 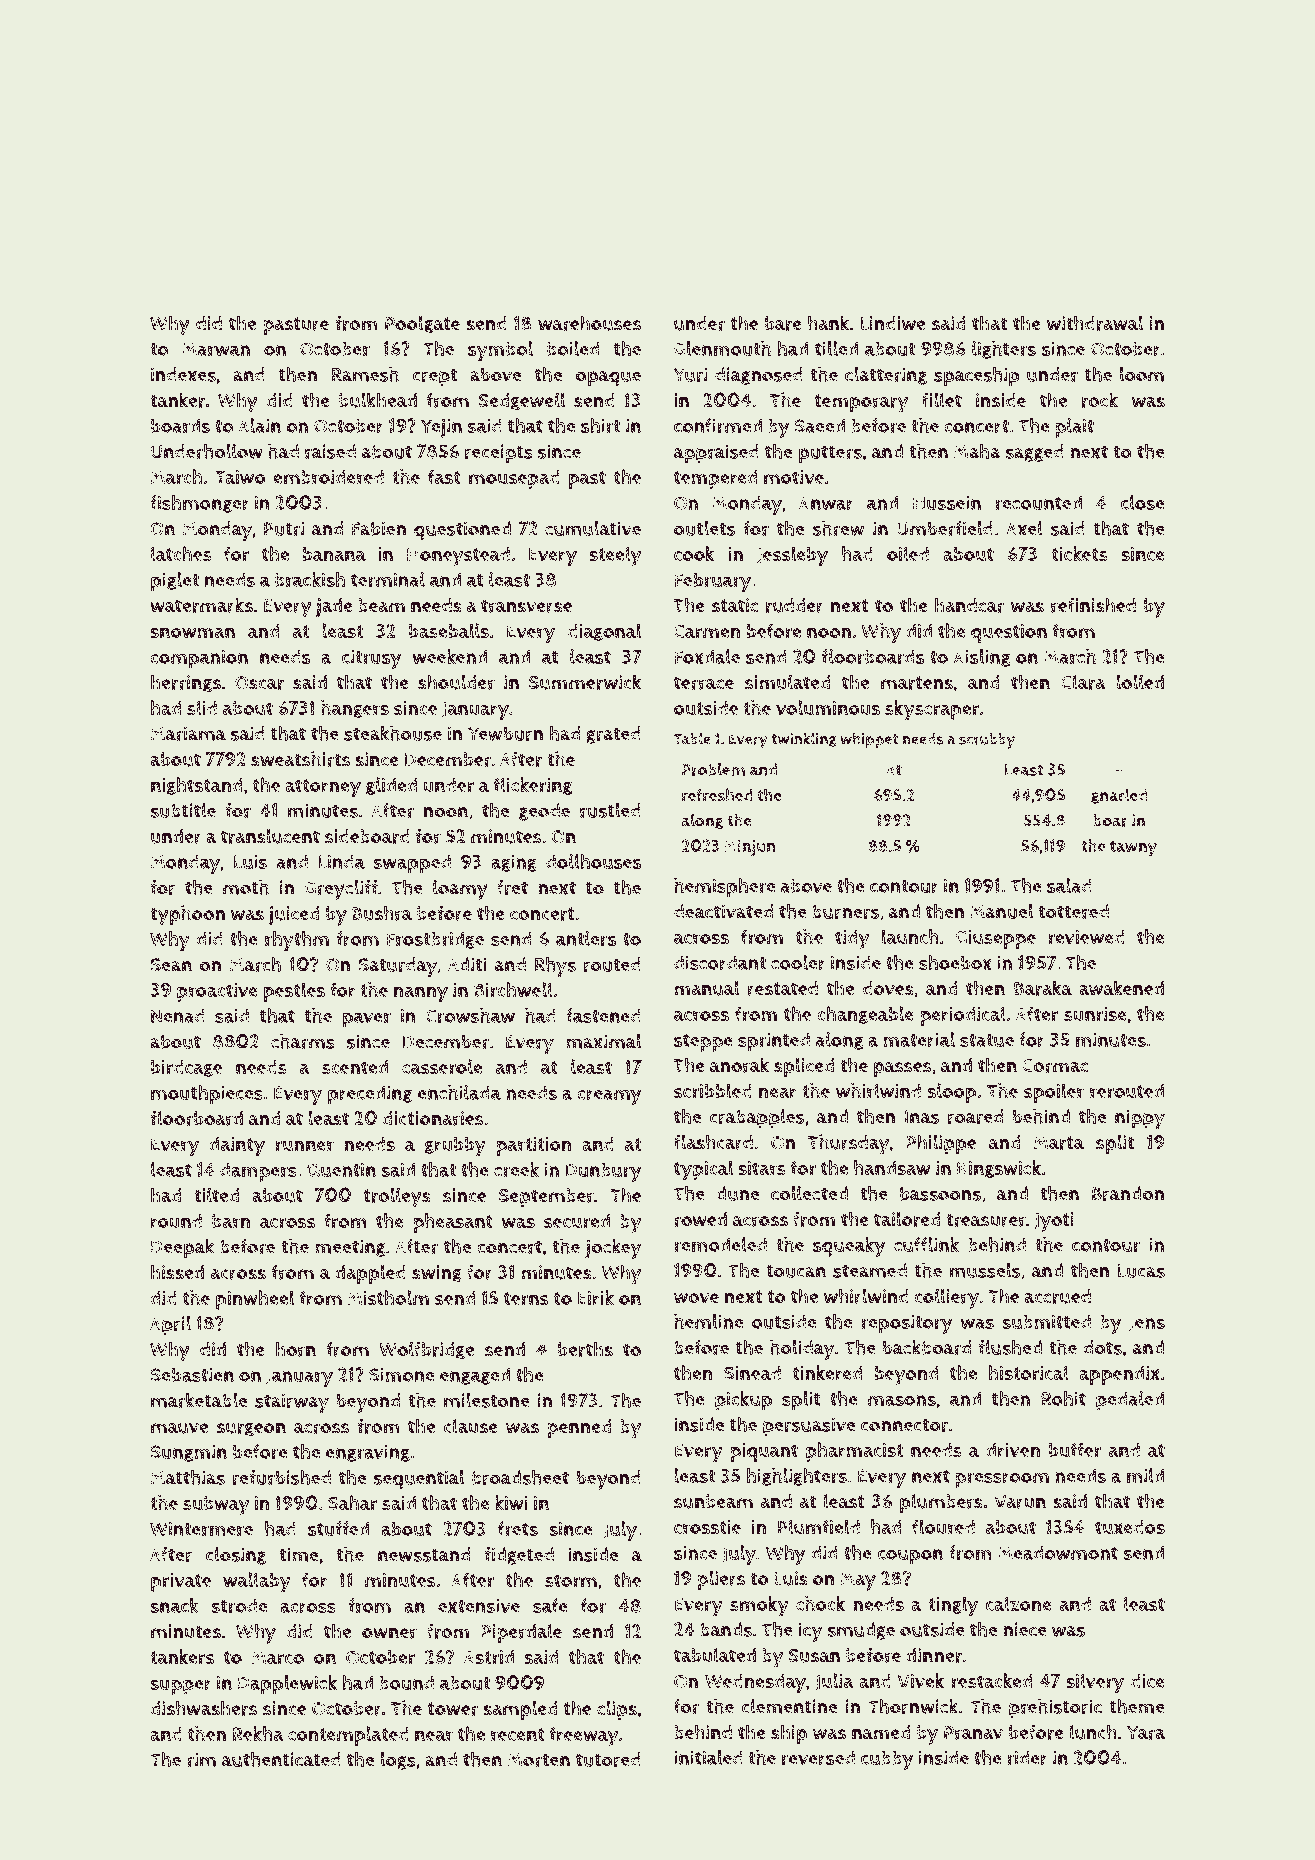 What do you see at coordinates (704, 683) in the image?
I see `terrace` at bounding box center [704, 683].
